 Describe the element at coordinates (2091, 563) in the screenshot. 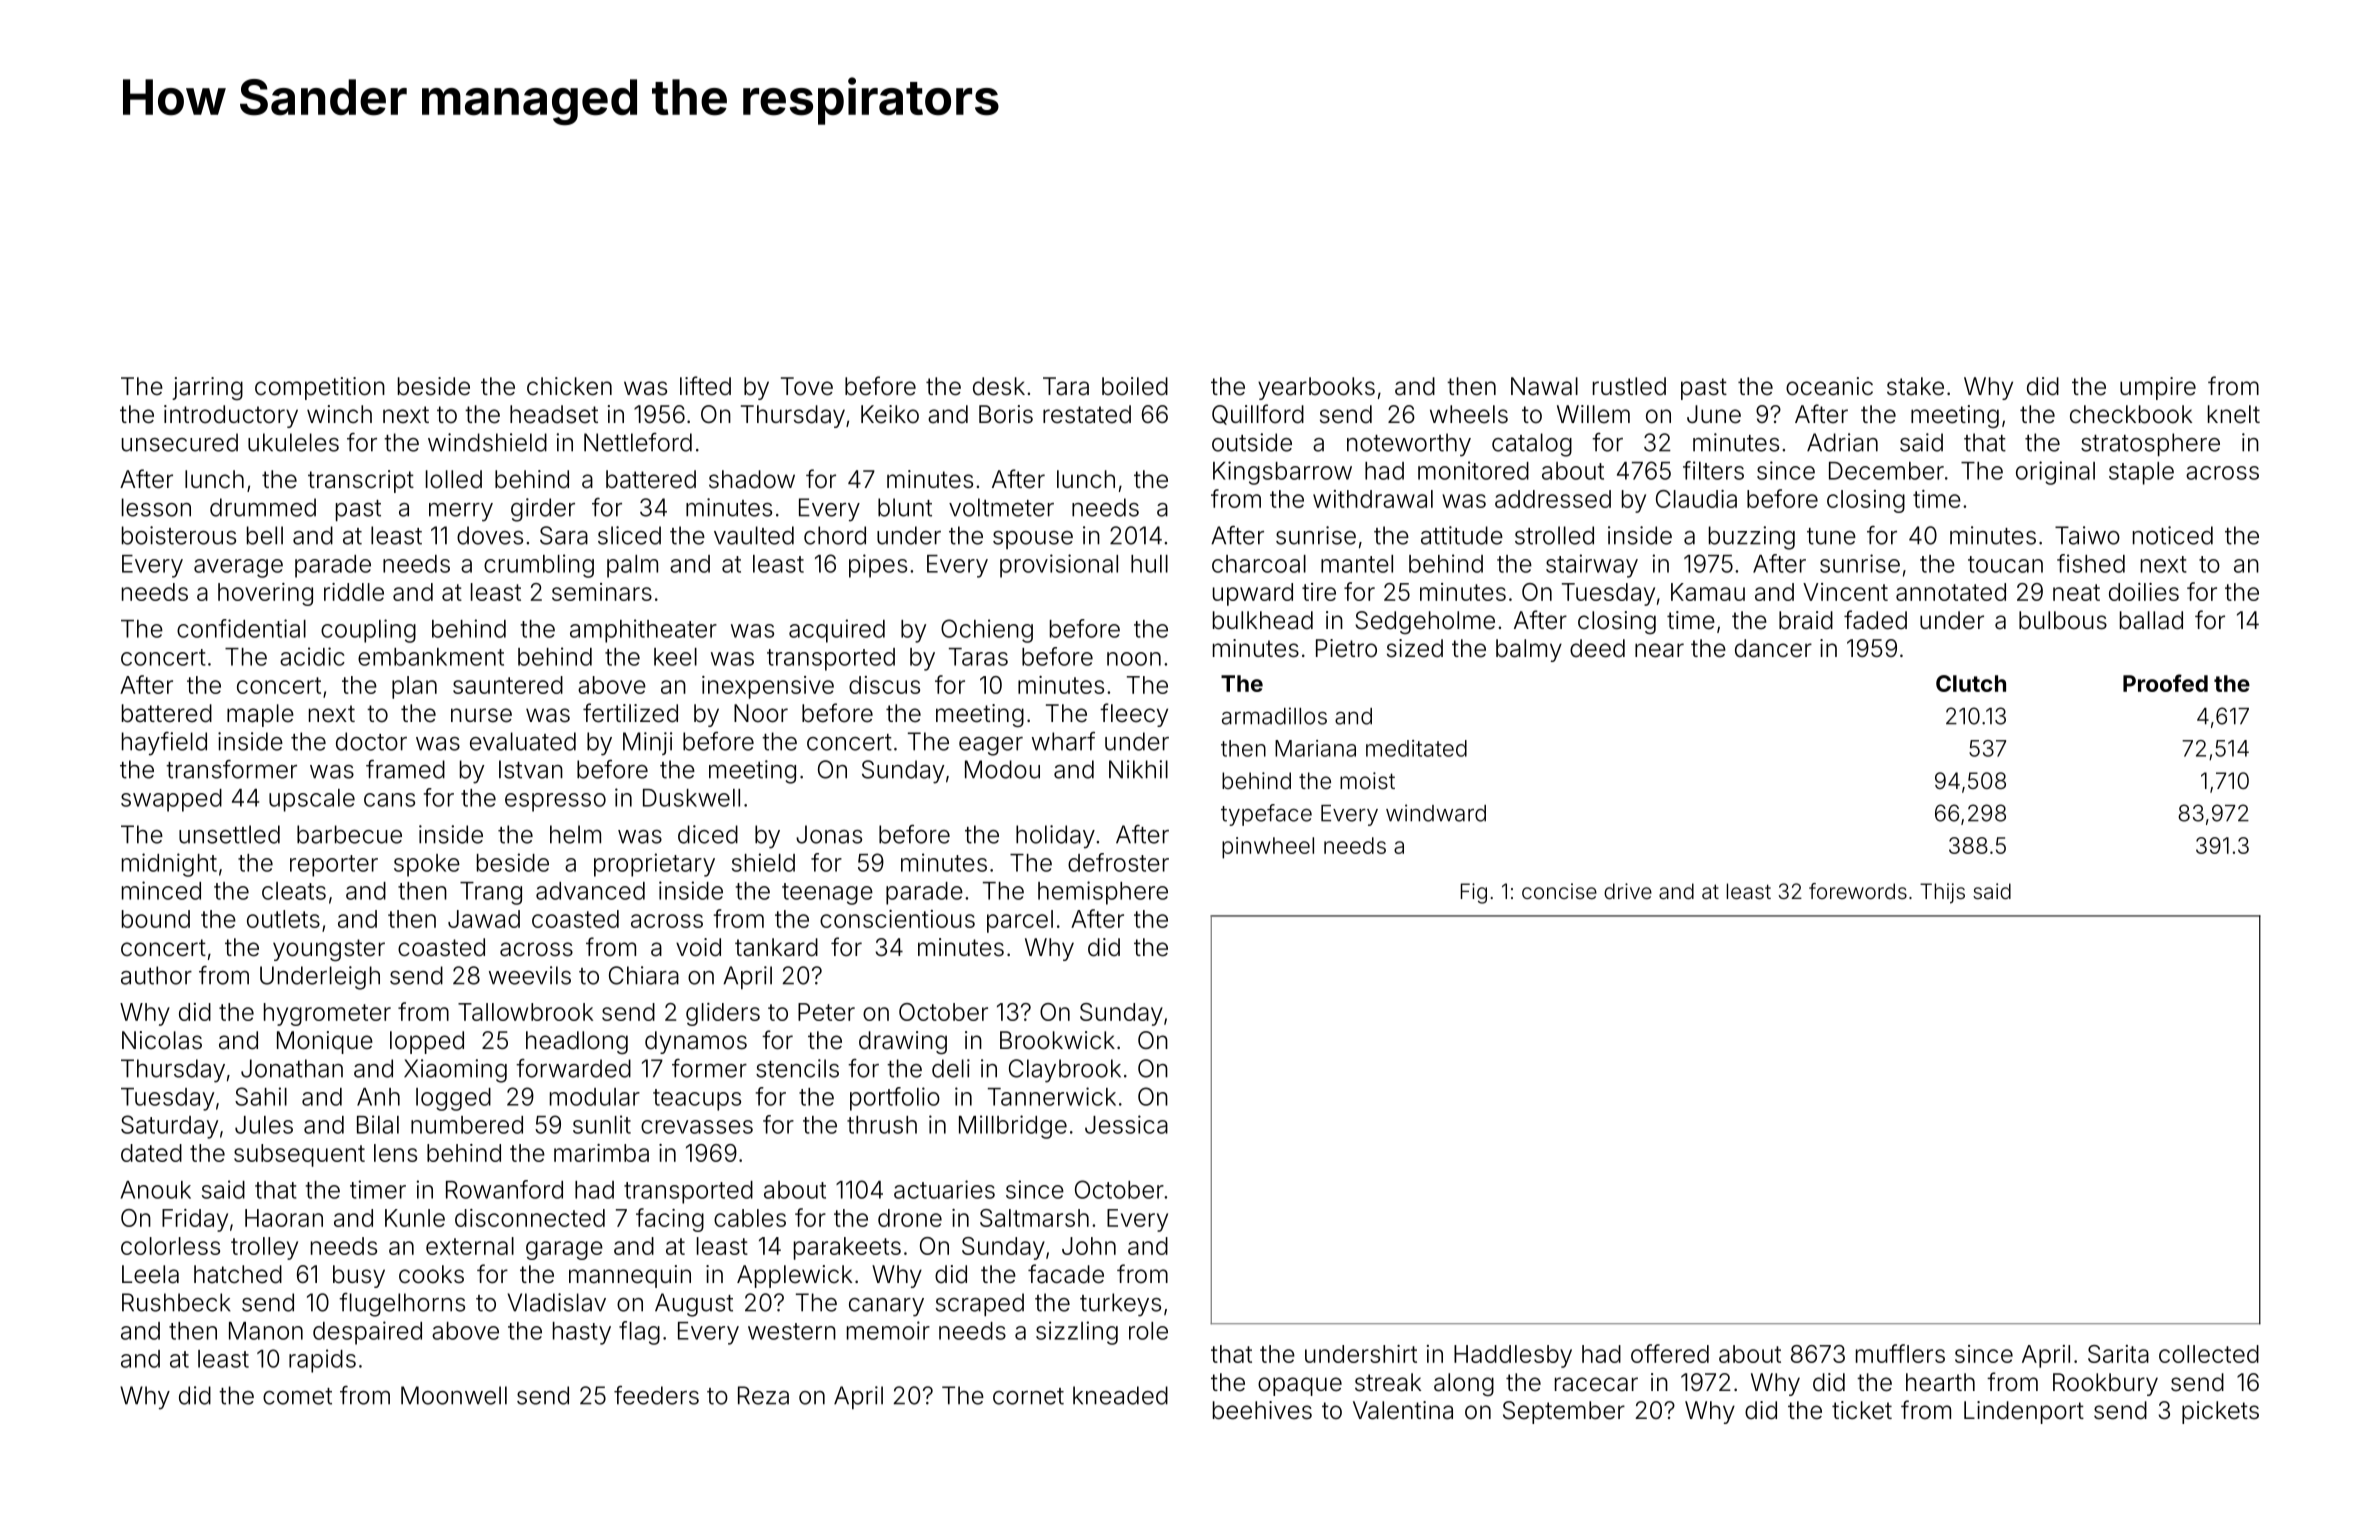

I see `fished` at that location.
